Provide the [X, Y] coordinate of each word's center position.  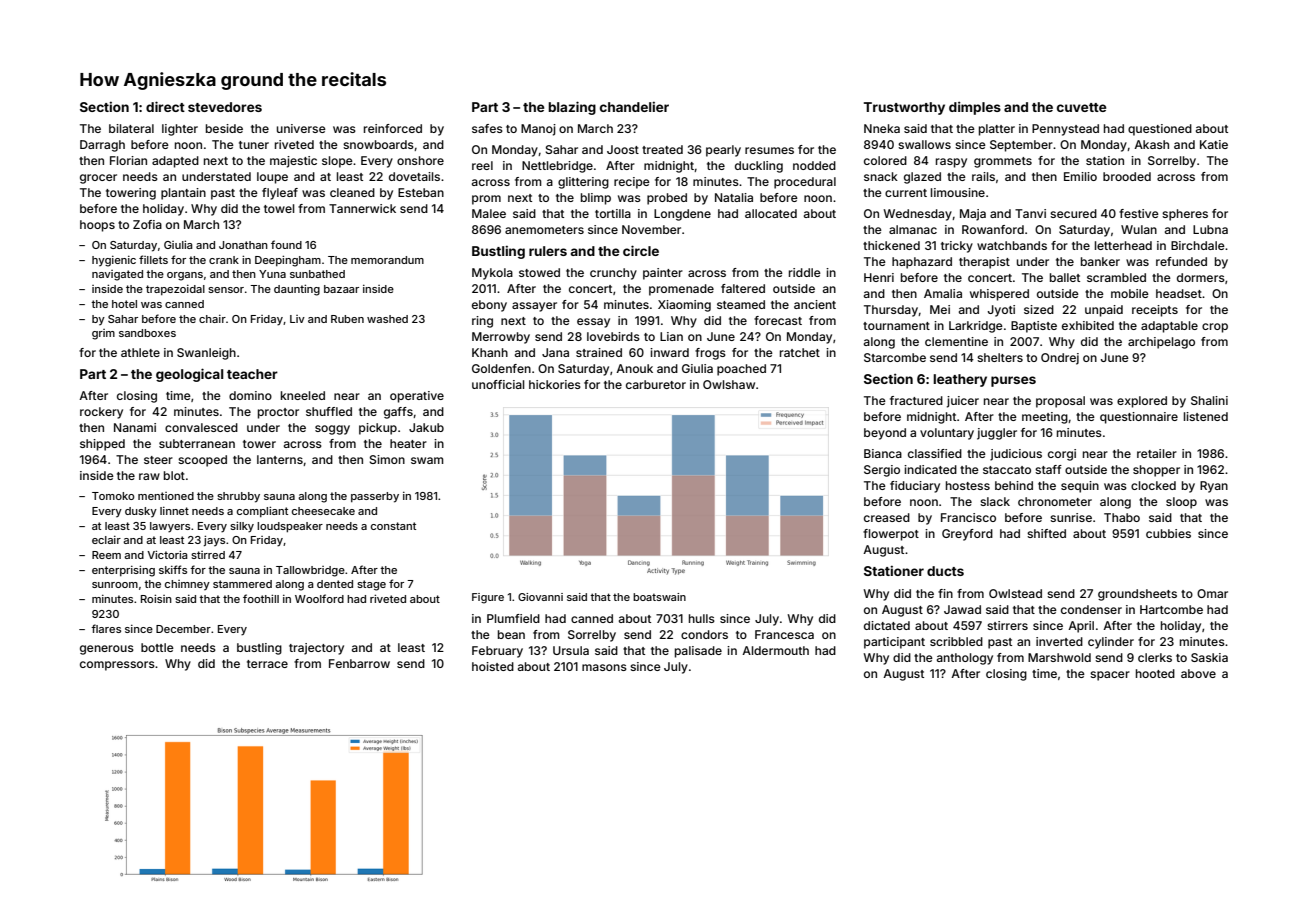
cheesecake [323, 511]
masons [604, 667]
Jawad [962, 609]
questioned [1160, 130]
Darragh [102, 146]
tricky [957, 247]
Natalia [734, 197]
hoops [97, 226]
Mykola [492, 274]
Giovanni [540, 597]
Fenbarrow [359, 663]
